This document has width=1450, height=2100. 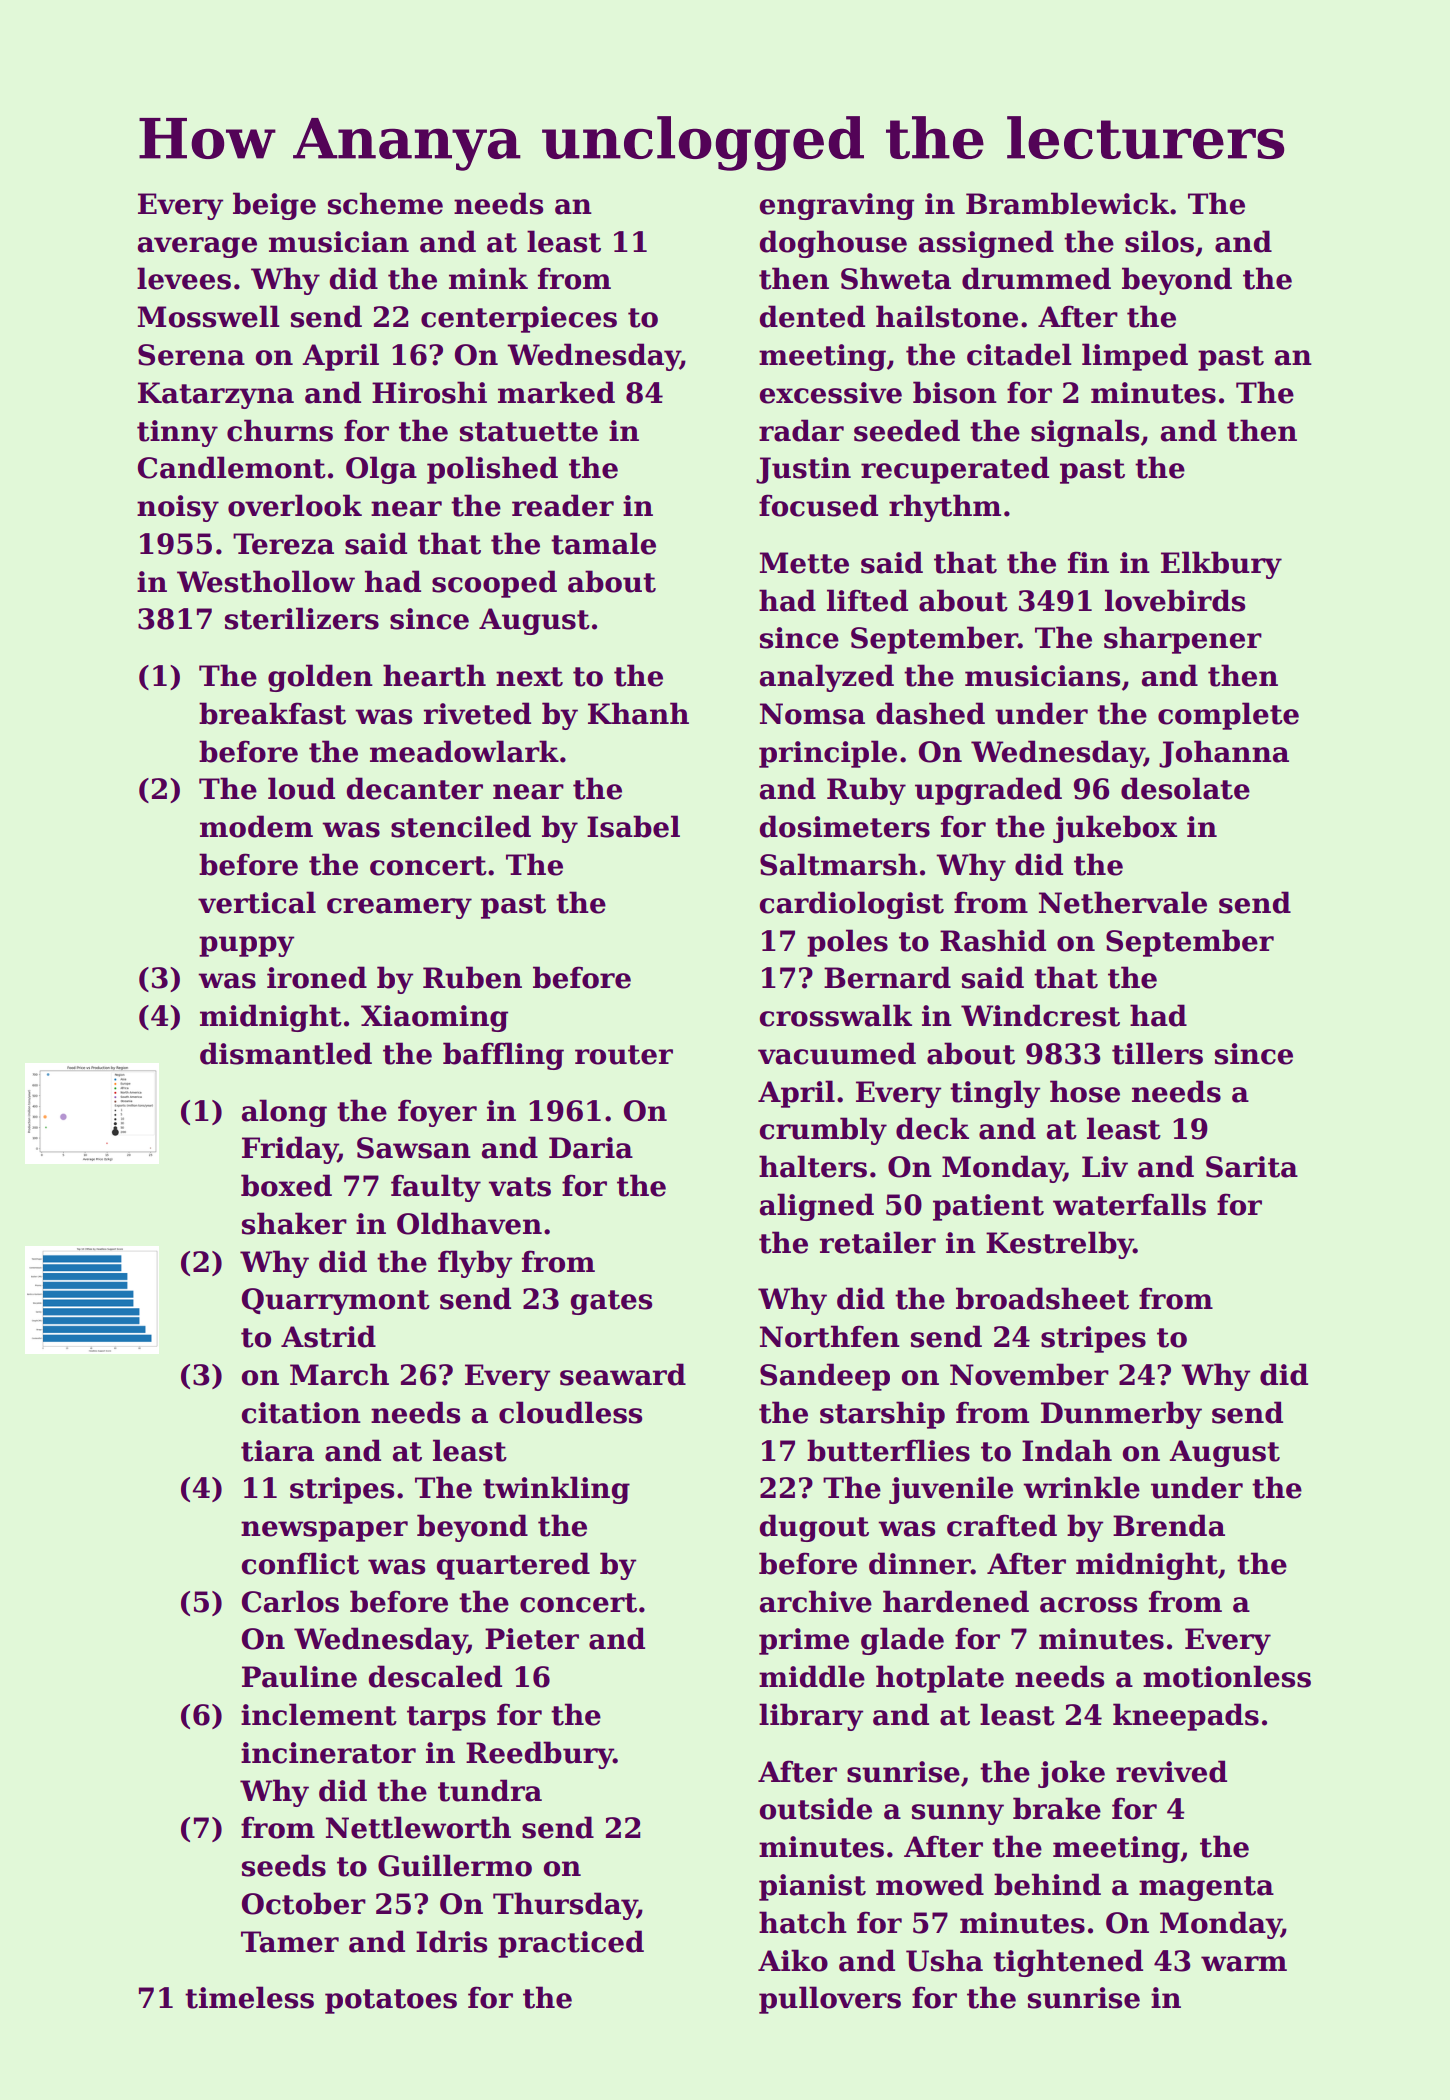 I want to click on Bramblewick, so click(x=1067, y=203).
